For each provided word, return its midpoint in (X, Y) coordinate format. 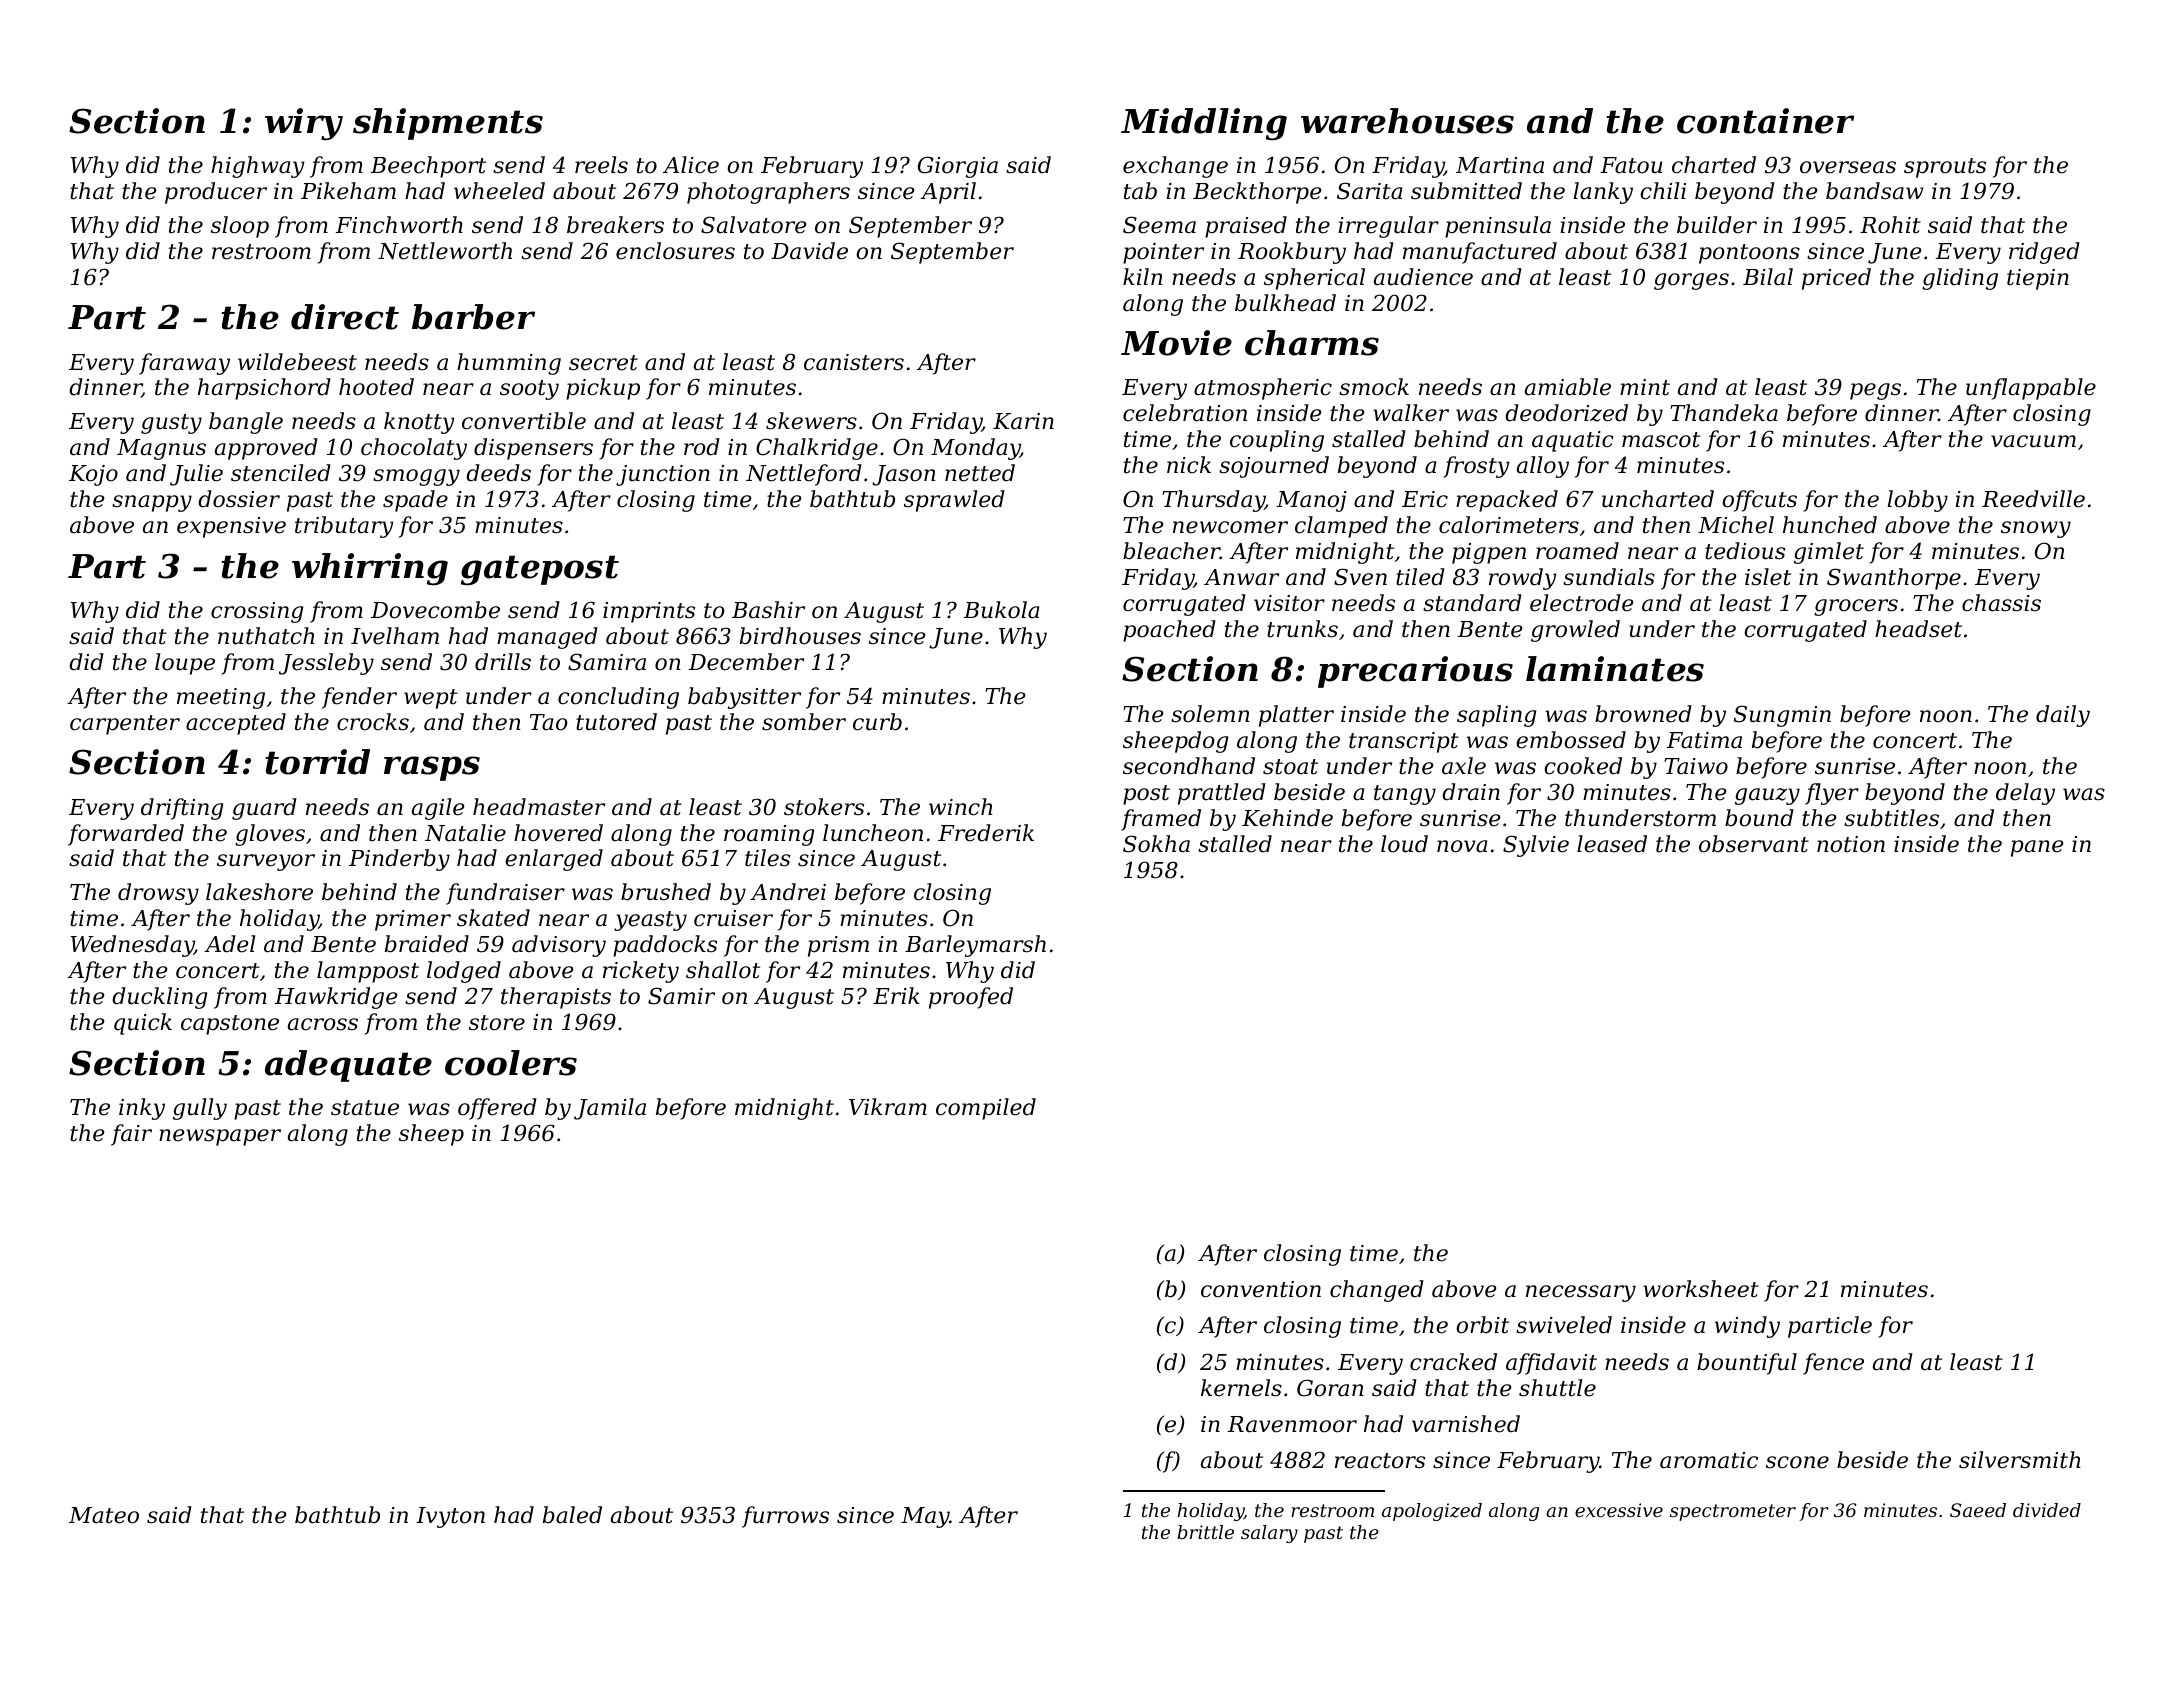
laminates (1615, 669)
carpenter (125, 725)
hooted (376, 387)
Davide (809, 251)
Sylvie (1536, 846)
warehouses (1407, 121)
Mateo (104, 1515)
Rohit (1890, 225)
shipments (448, 124)
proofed (971, 998)
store (497, 1023)
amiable (1568, 387)
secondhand (1189, 766)
